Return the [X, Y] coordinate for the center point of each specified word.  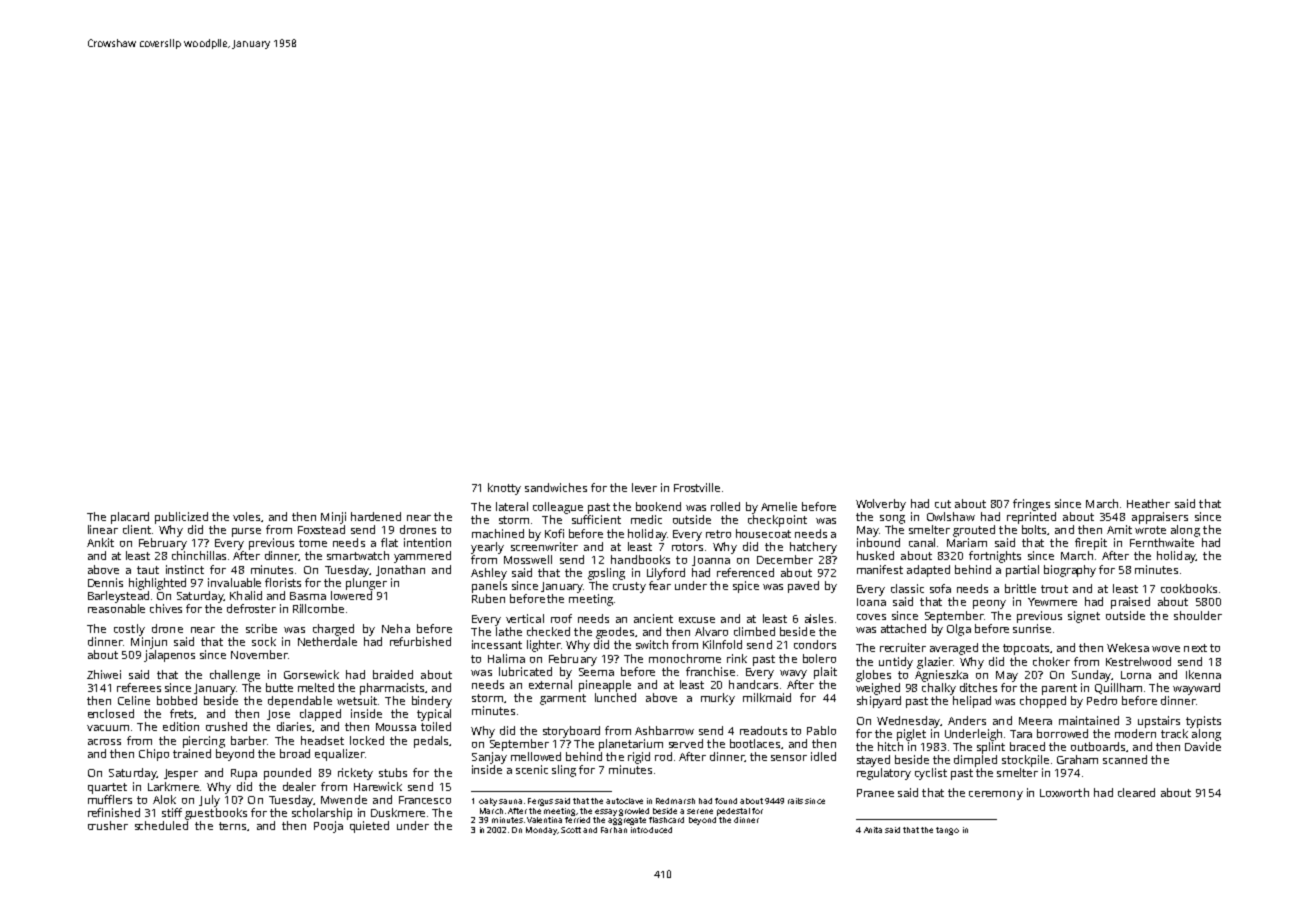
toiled [436, 726]
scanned [1125, 759]
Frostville [697, 487]
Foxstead [321, 529]
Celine [134, 700]
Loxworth [1064, 792]
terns [232, 826]
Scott [571, 830]
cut [943, 504]
